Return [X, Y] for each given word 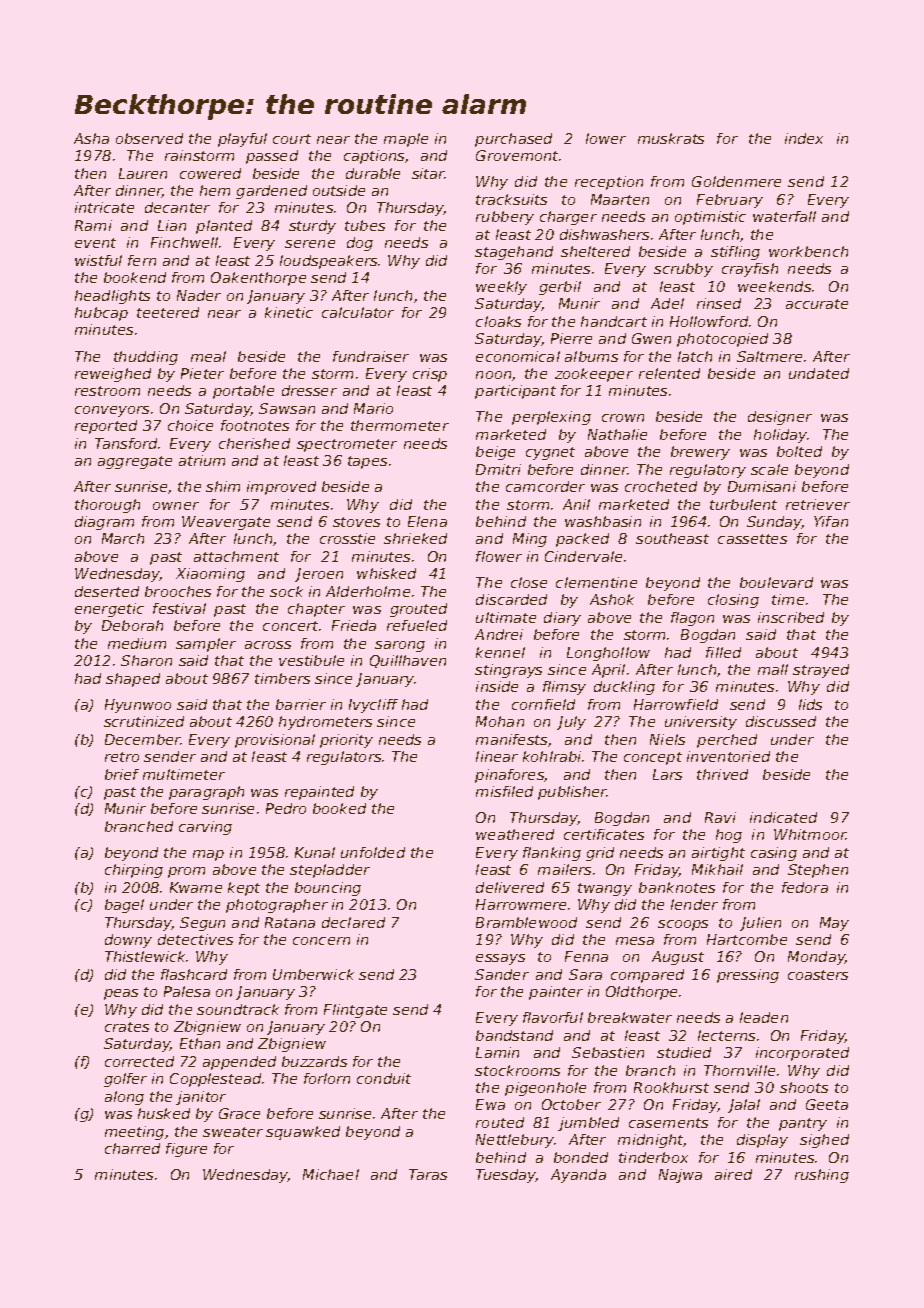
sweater [233, 1132]
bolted [799, 451]
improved [281, 488]
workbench [808, 251]
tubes [365, 225]
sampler [206, 645]
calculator [358, 312]
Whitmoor [810, 834]
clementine [596, 582]
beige [495, 453]
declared [353, 922]
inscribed [791, 617]
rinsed [719, 303]
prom [186, 872]
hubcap [101, 314]
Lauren [143, 173]
